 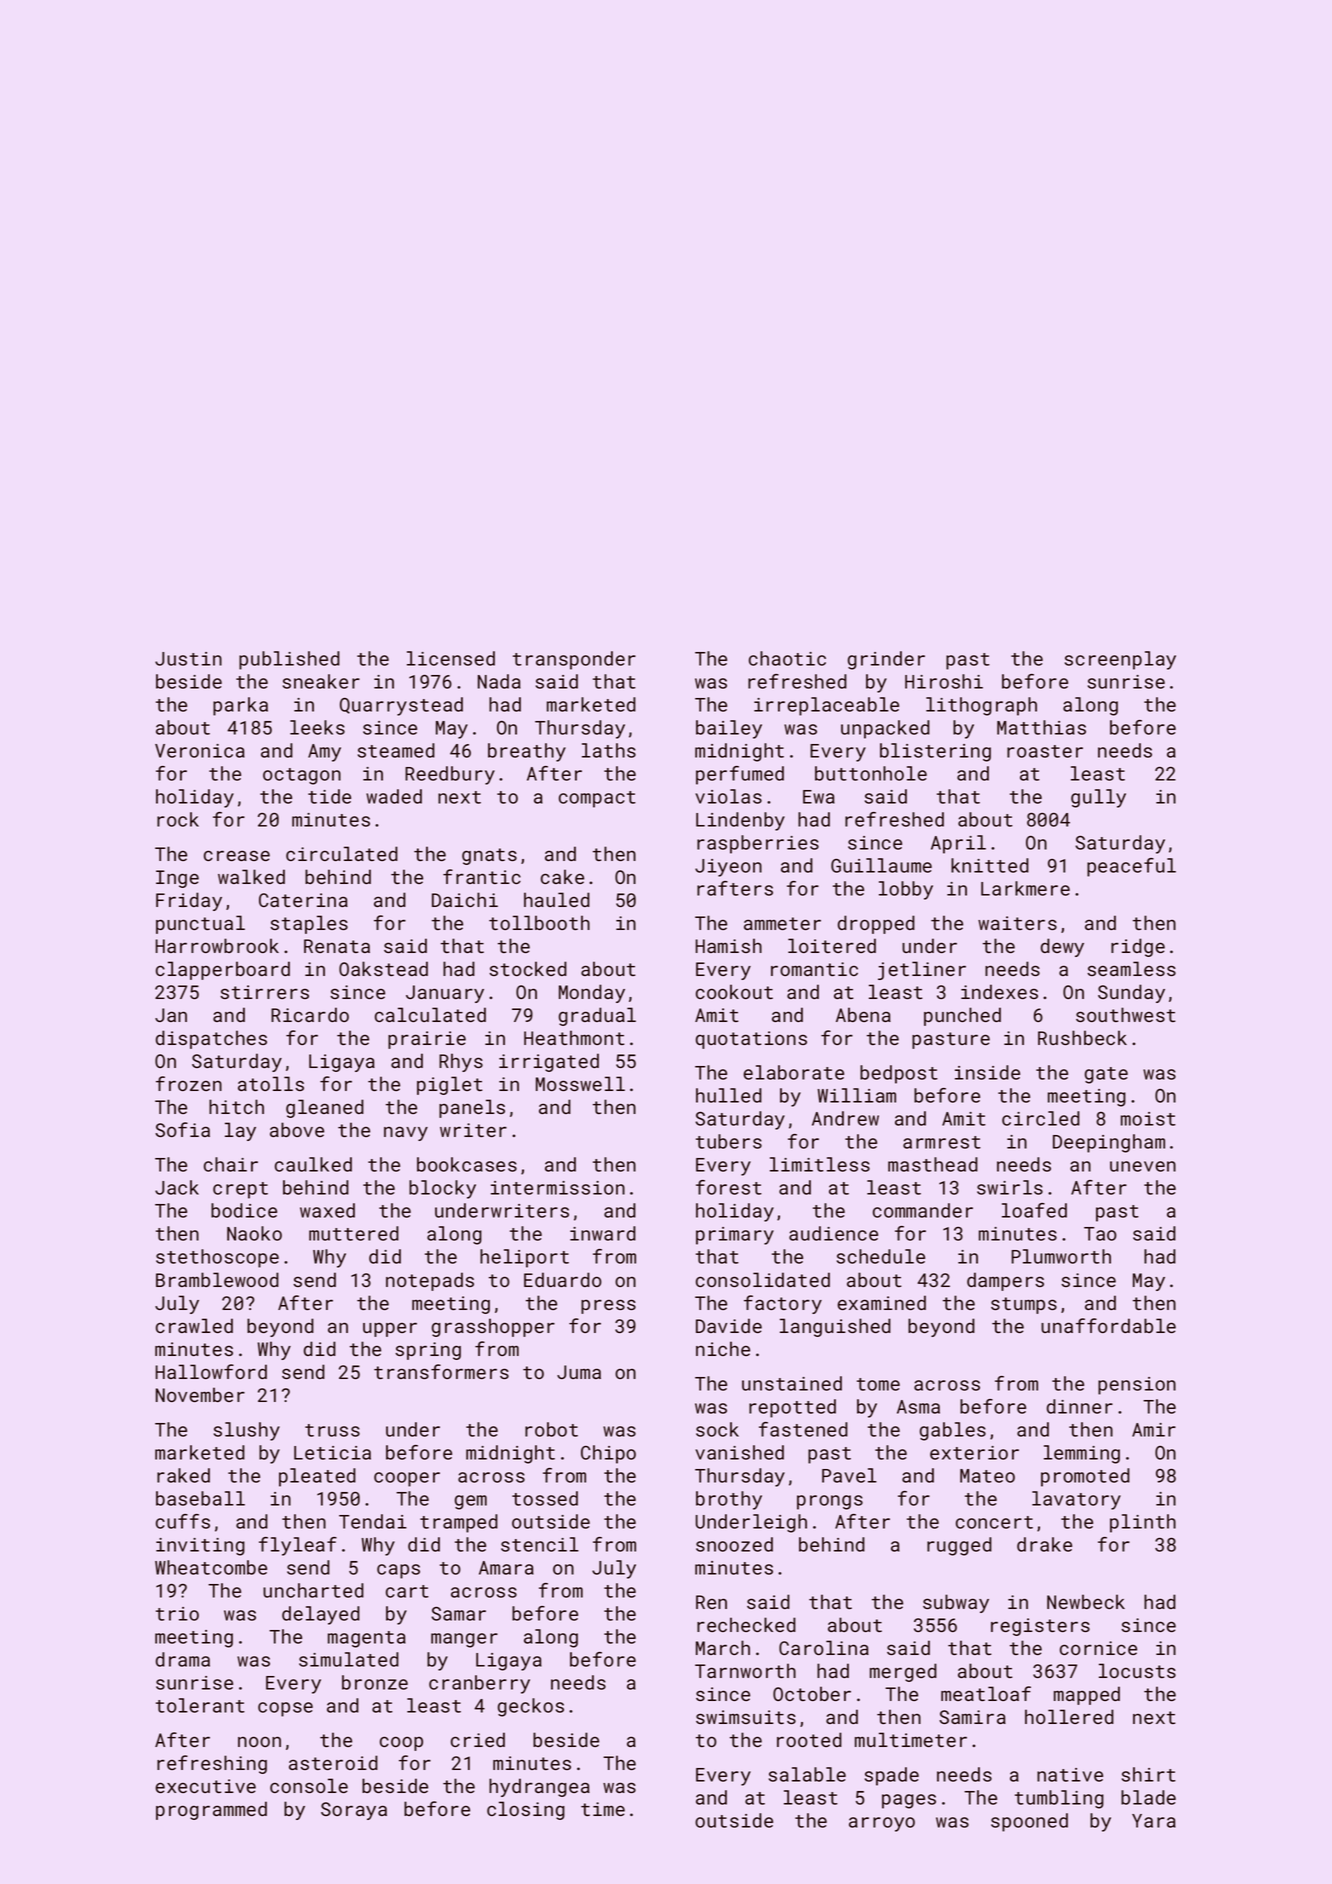 I want to click on uneven, so click(x=1143, y=1166).
